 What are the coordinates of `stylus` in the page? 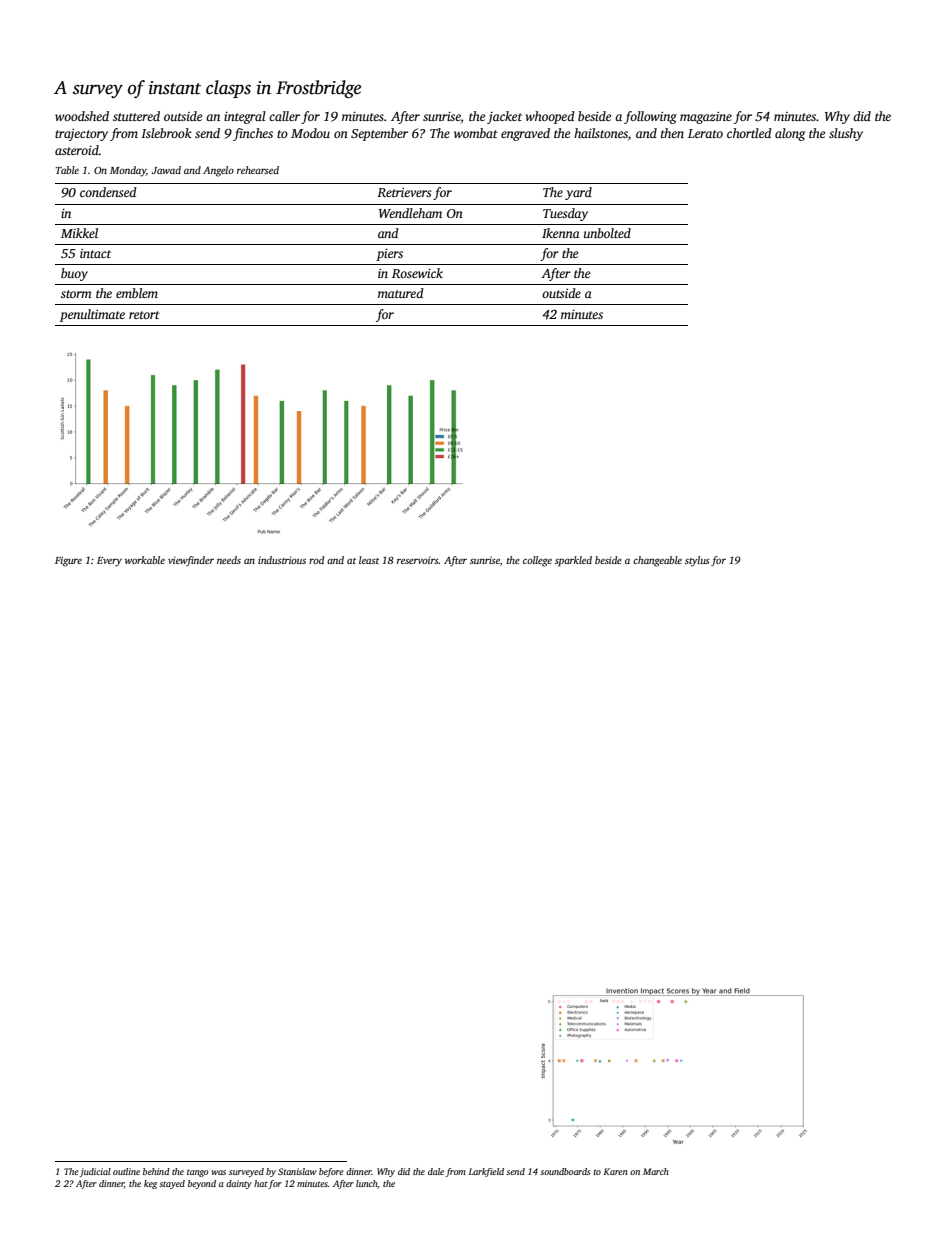 It's located at (697, 561).
